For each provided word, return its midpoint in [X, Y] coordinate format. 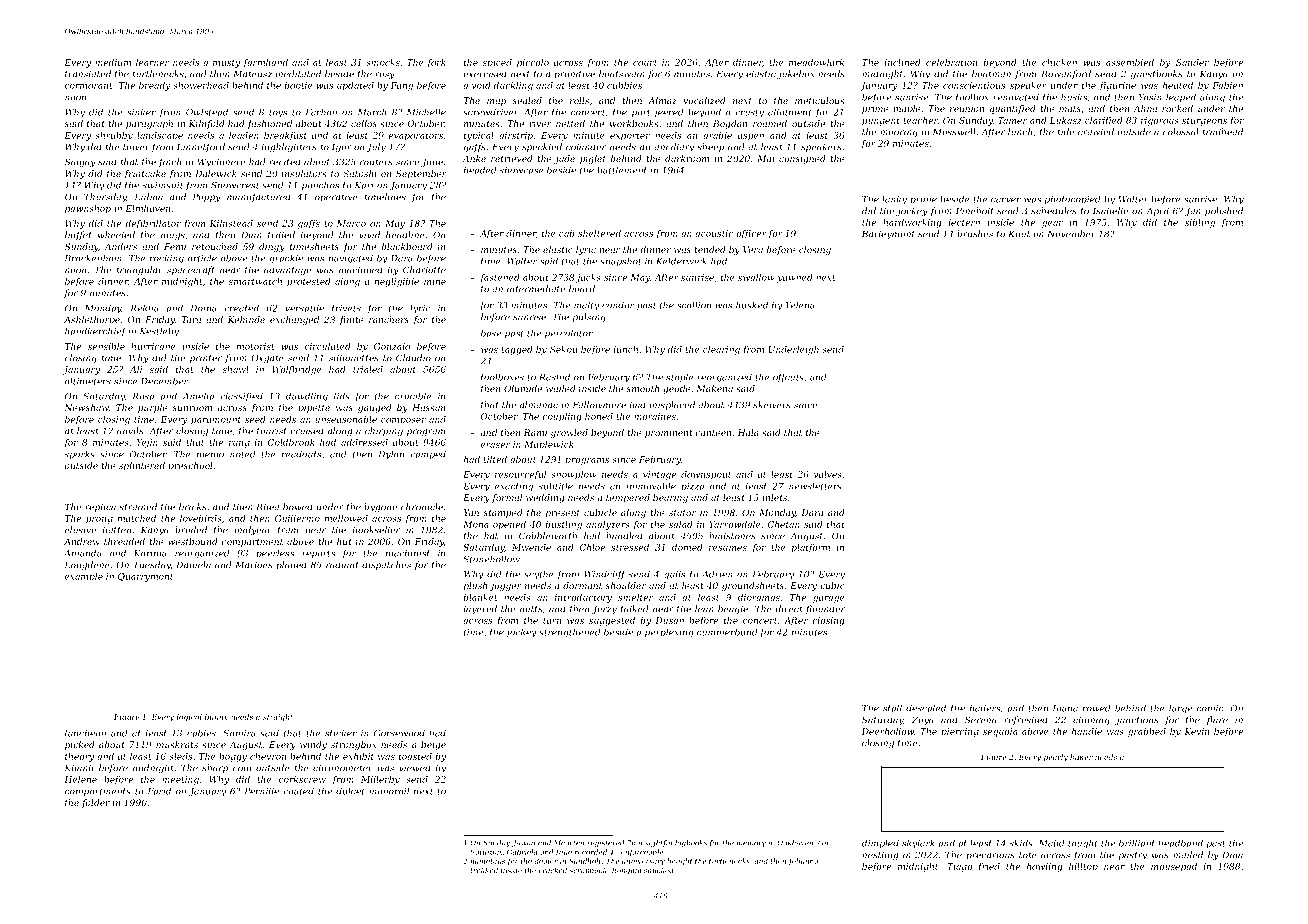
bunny [216, 718]
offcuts [788, 378]
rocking [167, 259]
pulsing [589, 317]
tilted [495, 459]
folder [96, 803]
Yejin [147, 443]
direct [789, 609]
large [1180, 709]
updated [355, 86]
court [645, 62]
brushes [975, 234]
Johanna [802, 861]
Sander [1192, 62]
